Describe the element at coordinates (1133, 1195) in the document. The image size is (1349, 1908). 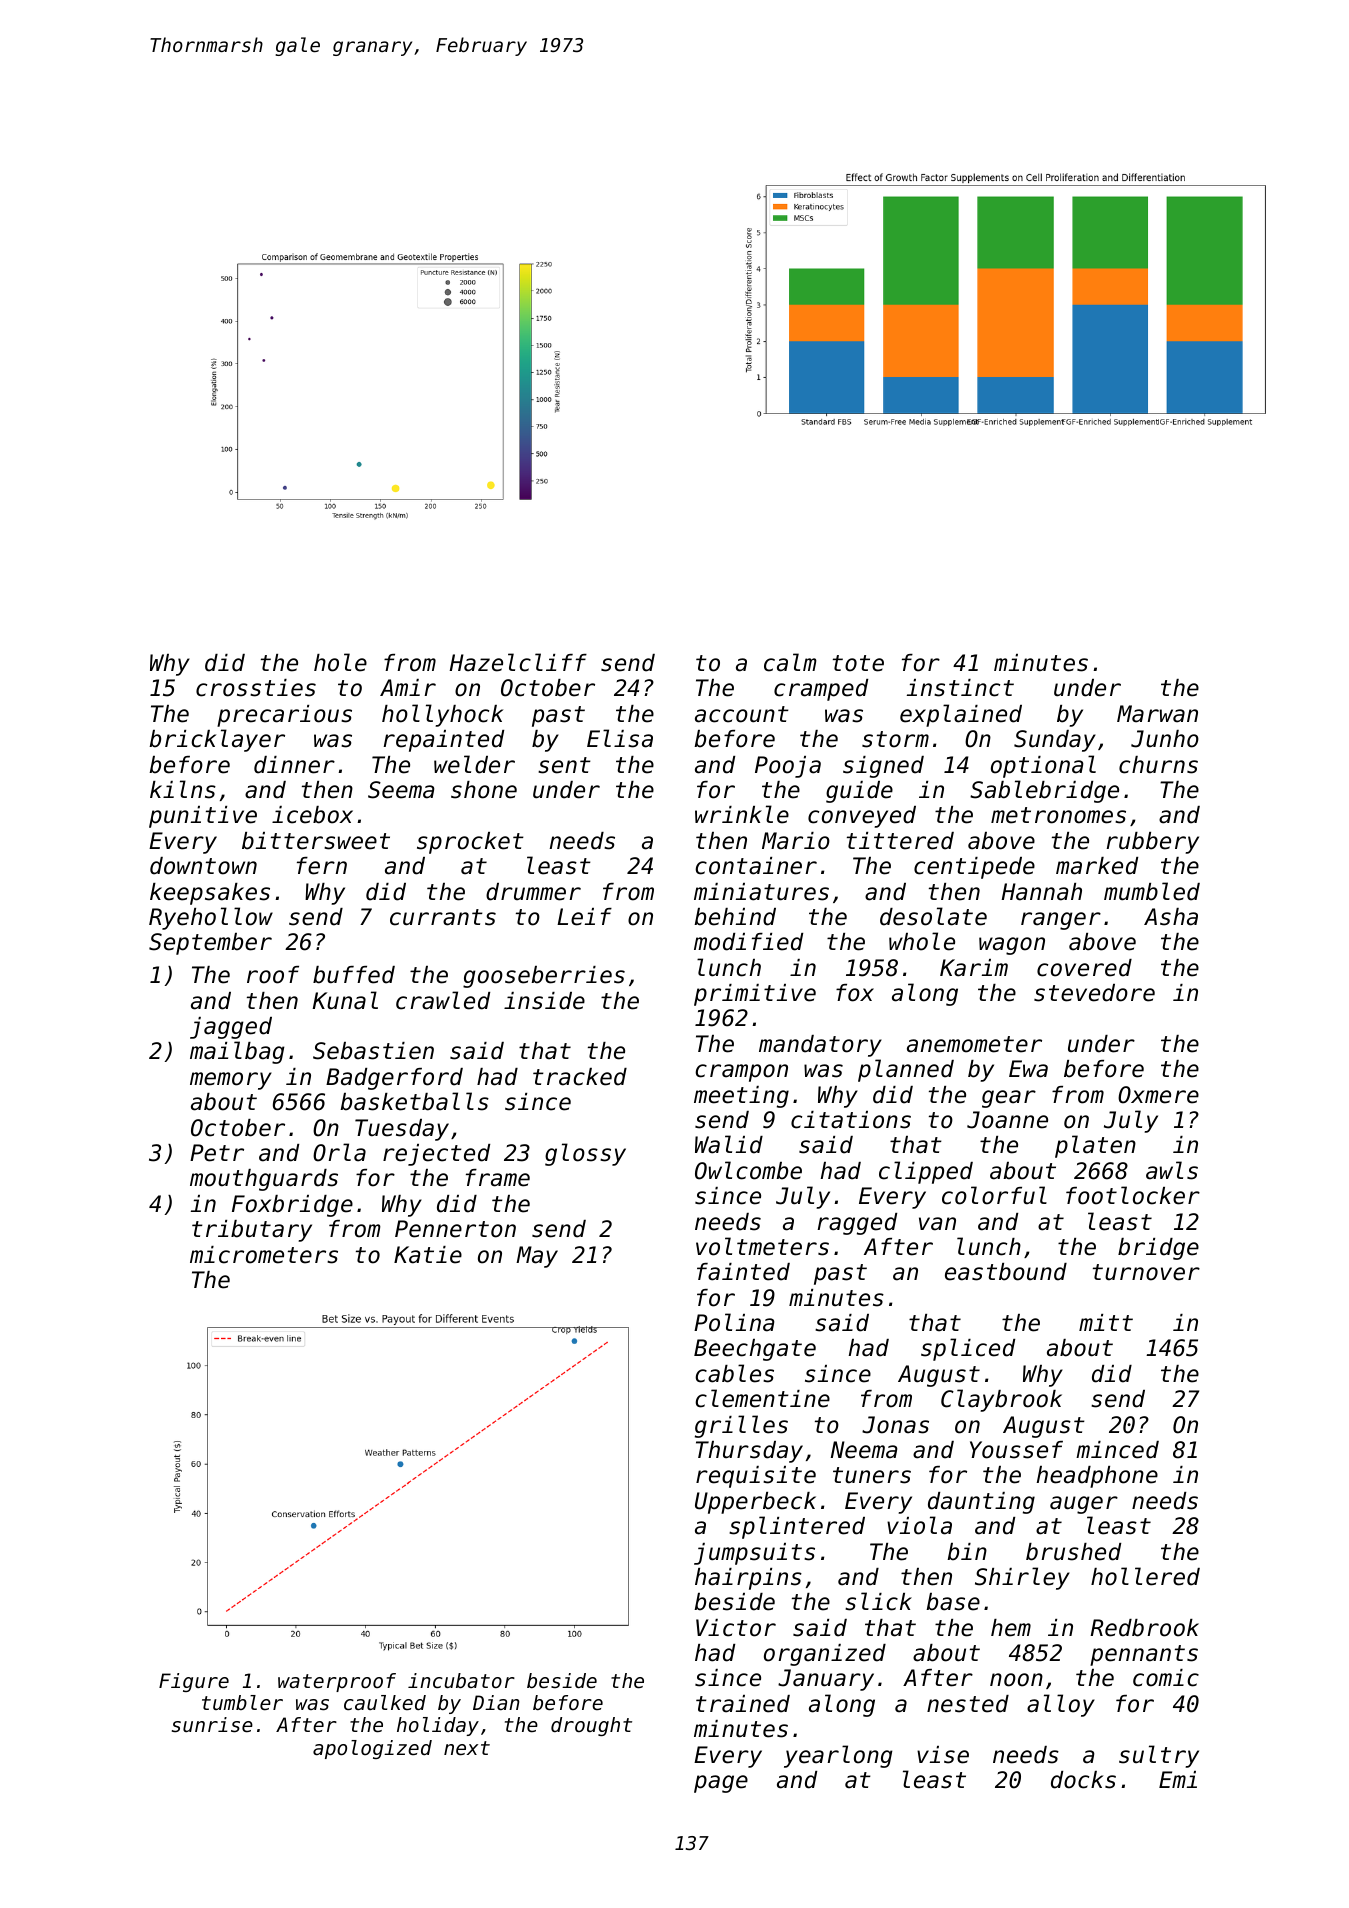
I see `footlocker` at that location.
